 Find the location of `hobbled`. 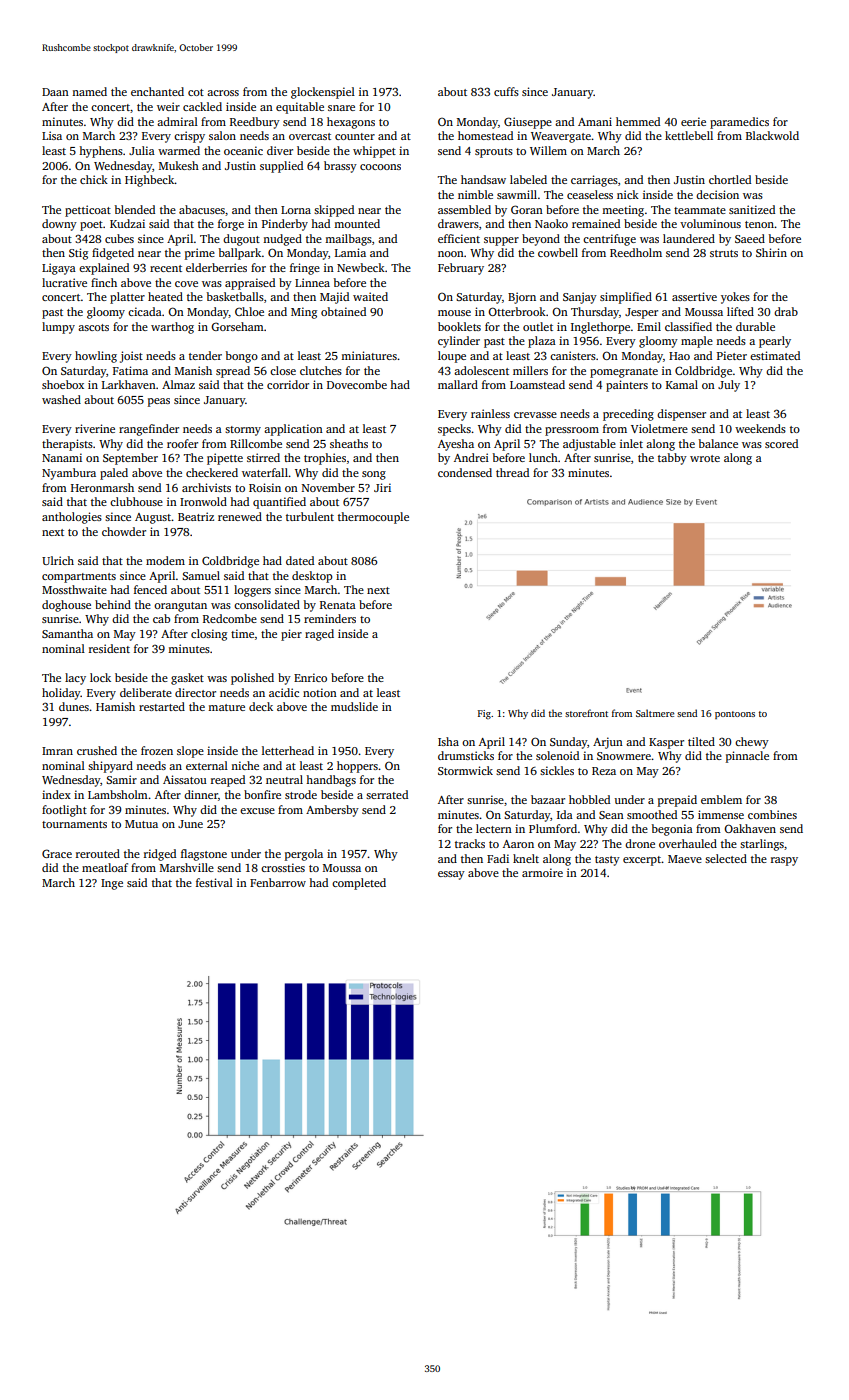

hobbled is located at coordinates (589, 799).
